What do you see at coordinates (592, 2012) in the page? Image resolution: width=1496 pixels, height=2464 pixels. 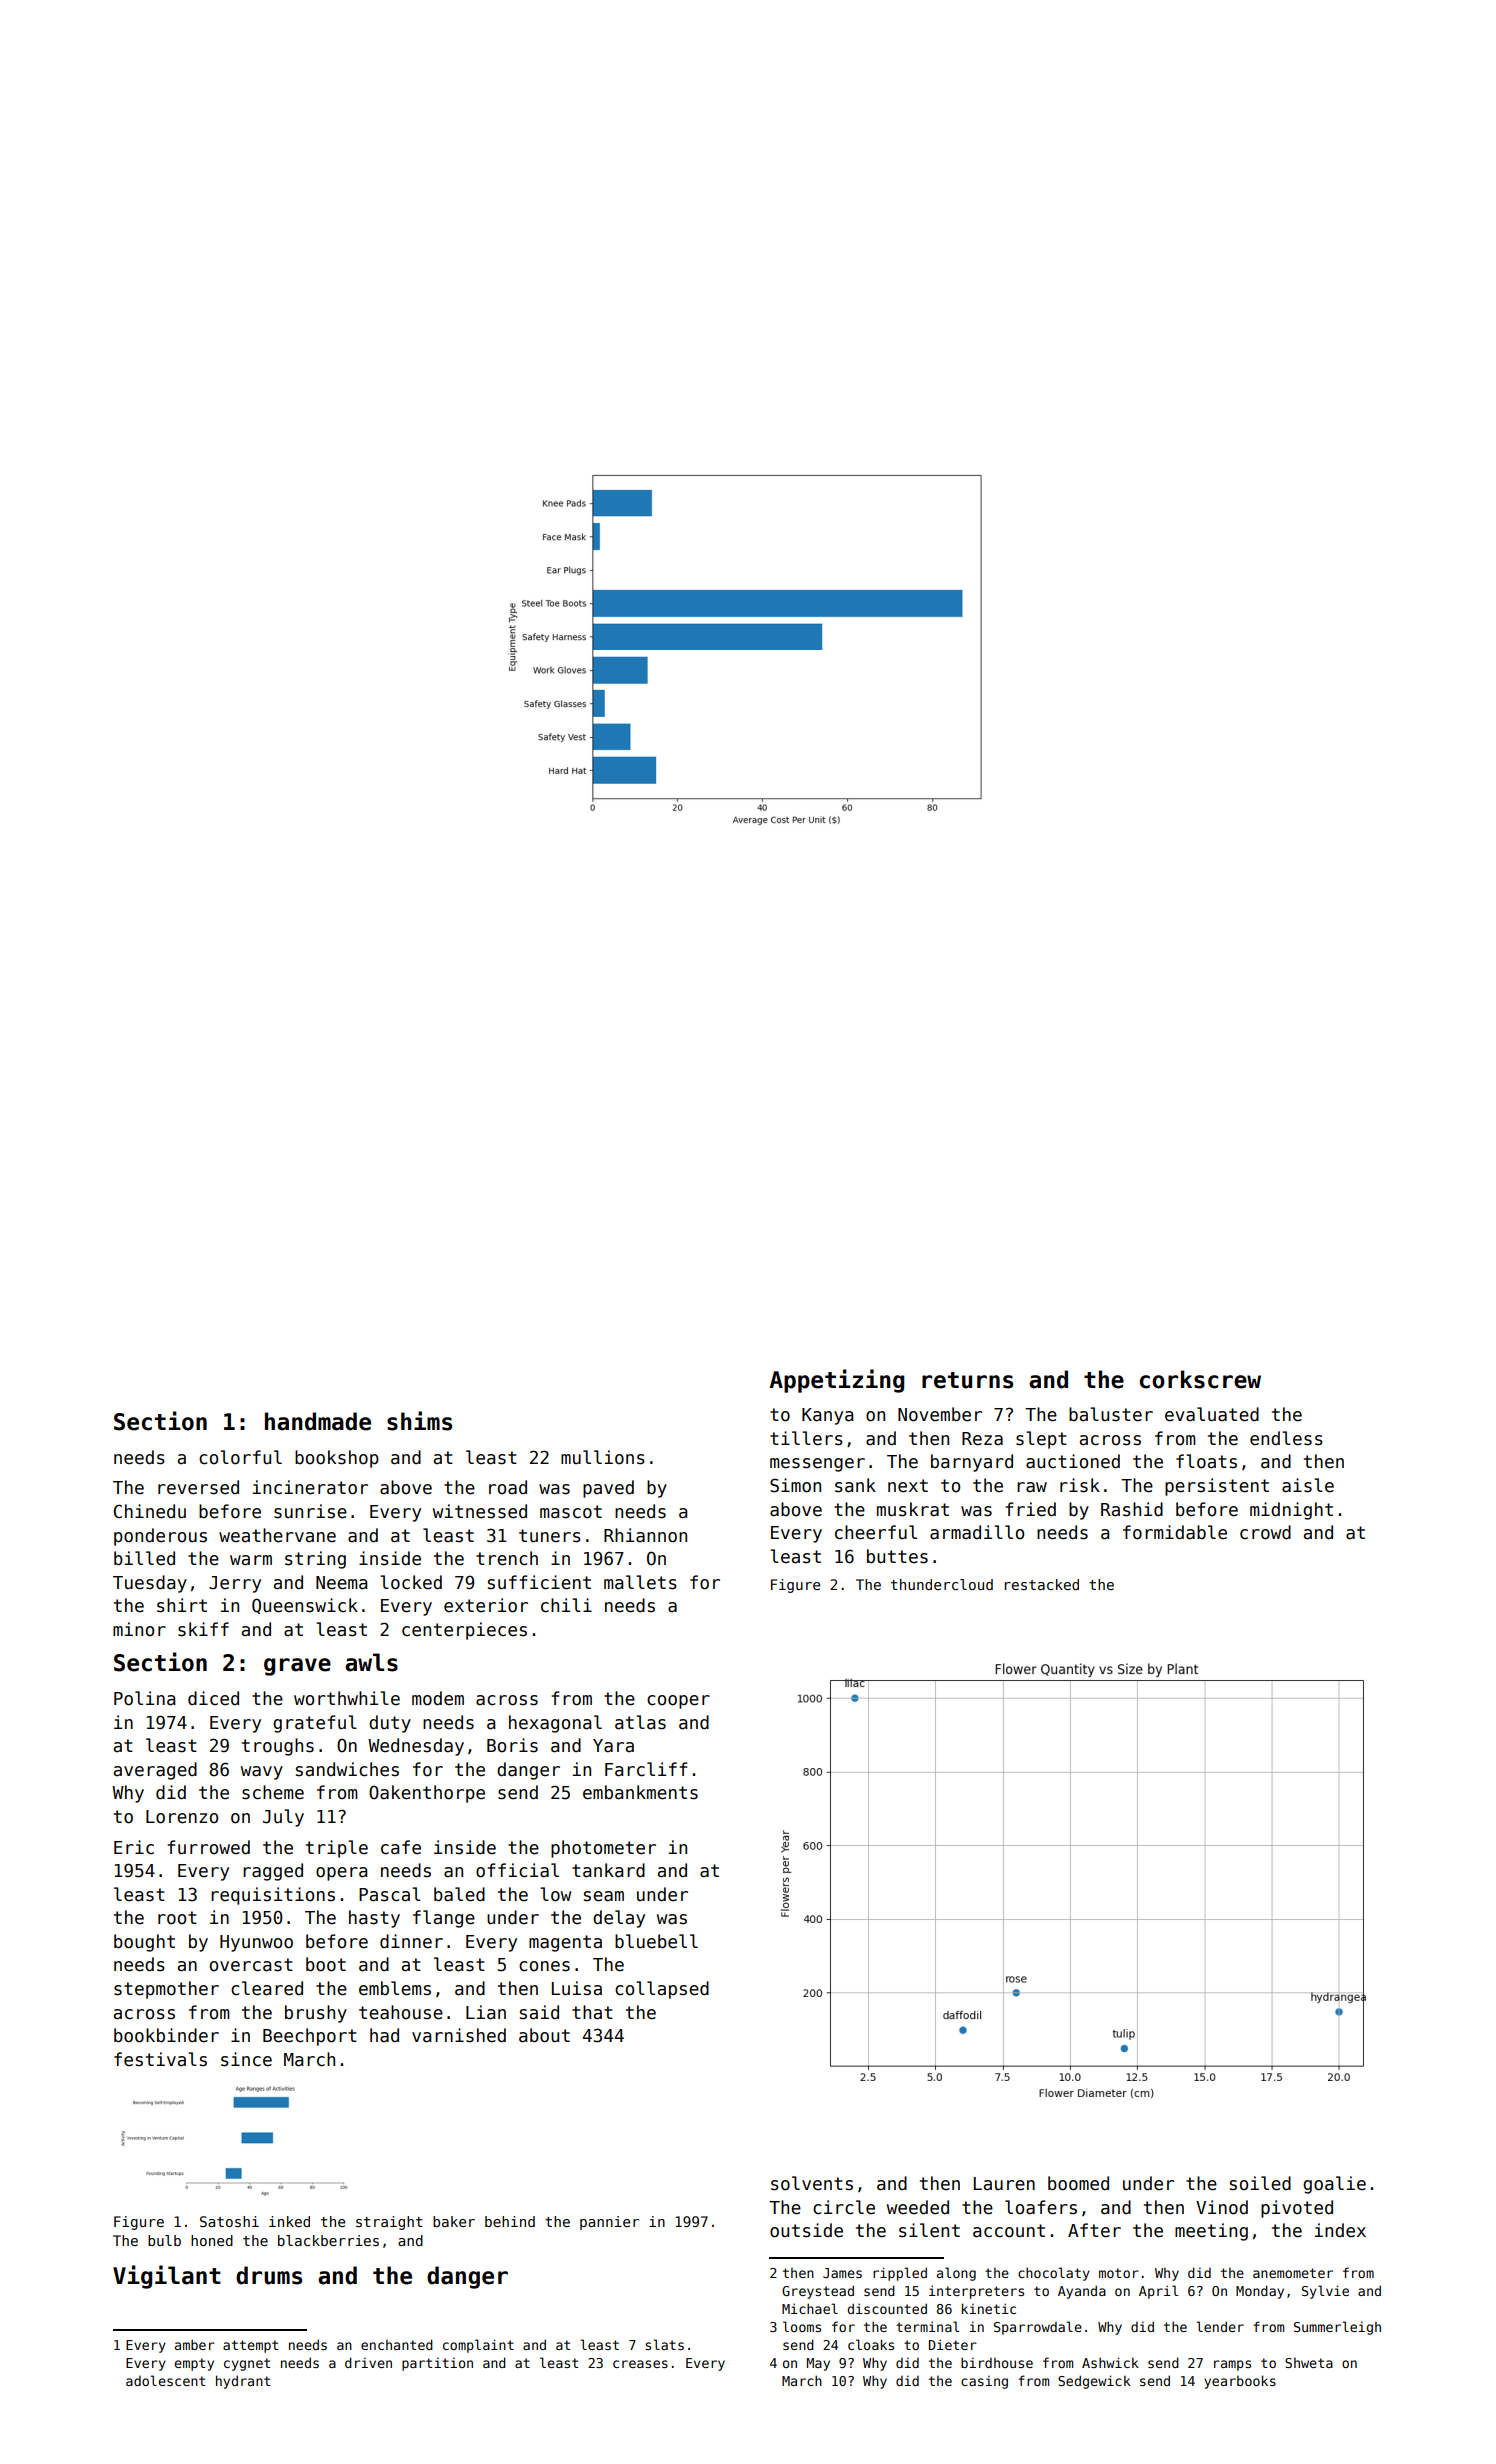 I see `that` at bounding box center [592, 2012].
